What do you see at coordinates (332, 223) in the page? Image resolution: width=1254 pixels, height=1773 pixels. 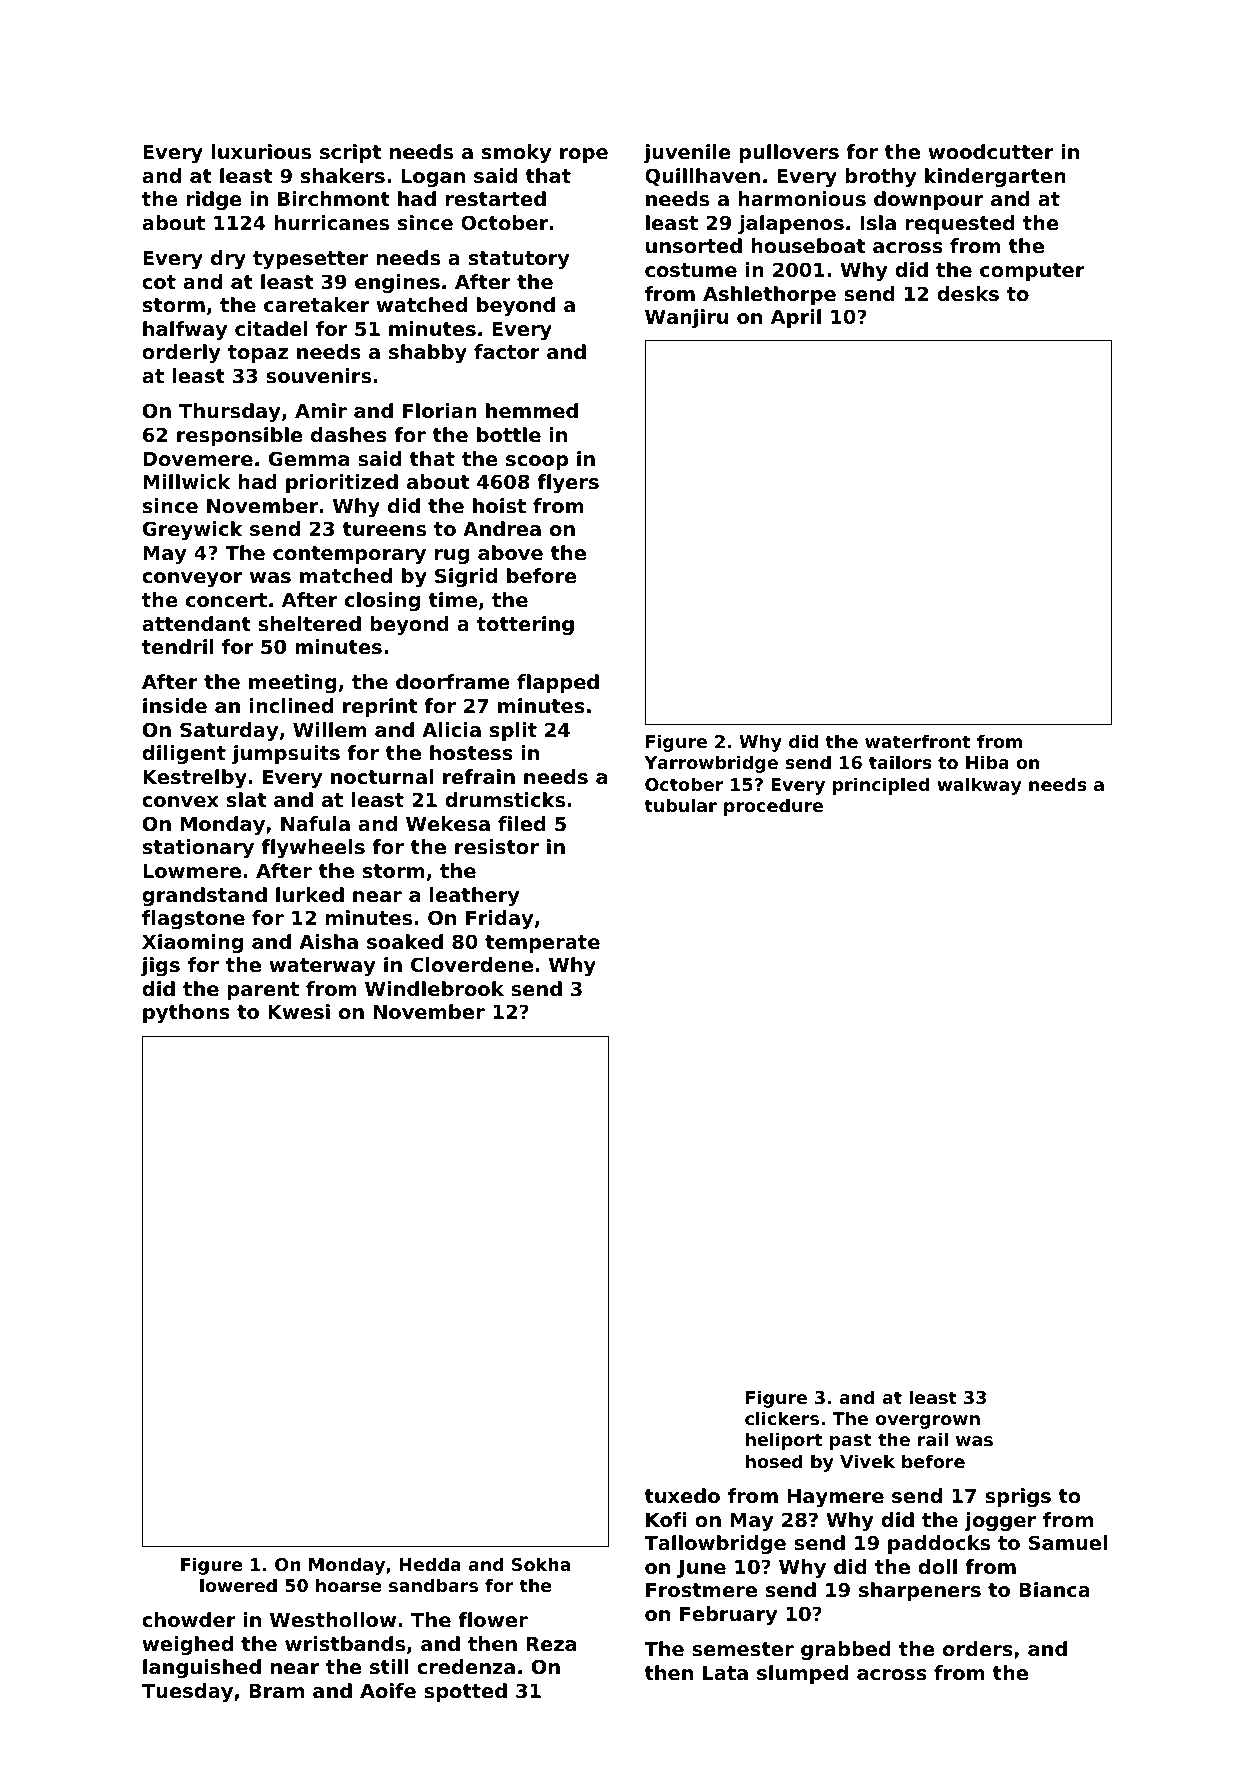 I see `hurricanes` at bounding box center [332, 223].
